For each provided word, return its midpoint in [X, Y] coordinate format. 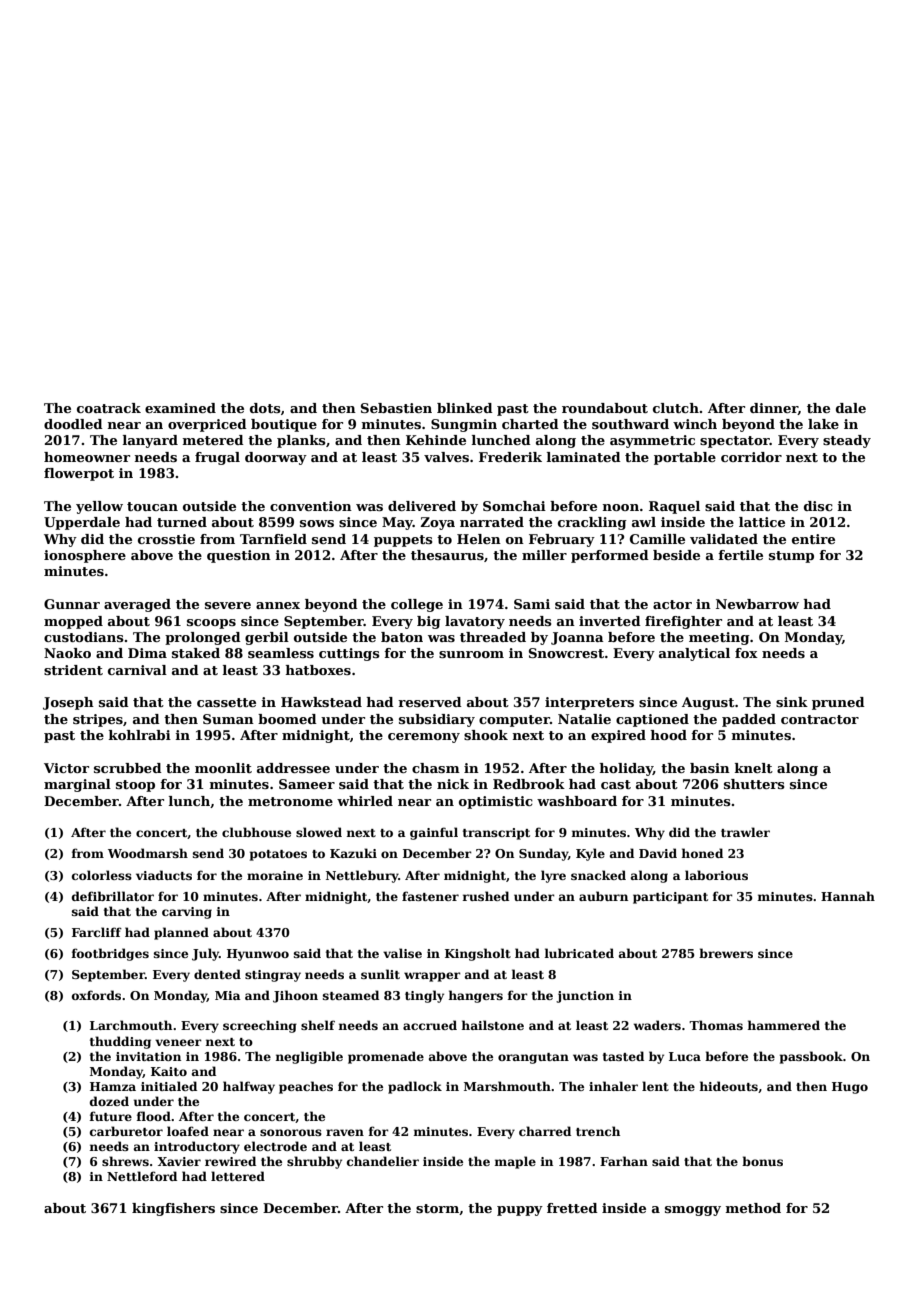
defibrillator [113, 896]
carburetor [126, 1131]
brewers [726, 953]
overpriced [207, 425]
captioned [652, 720]
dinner [774, 409]
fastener [430, 896]
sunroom [471, 654]
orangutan [533, 1058]
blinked [465, 408]
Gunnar [72, 604]
